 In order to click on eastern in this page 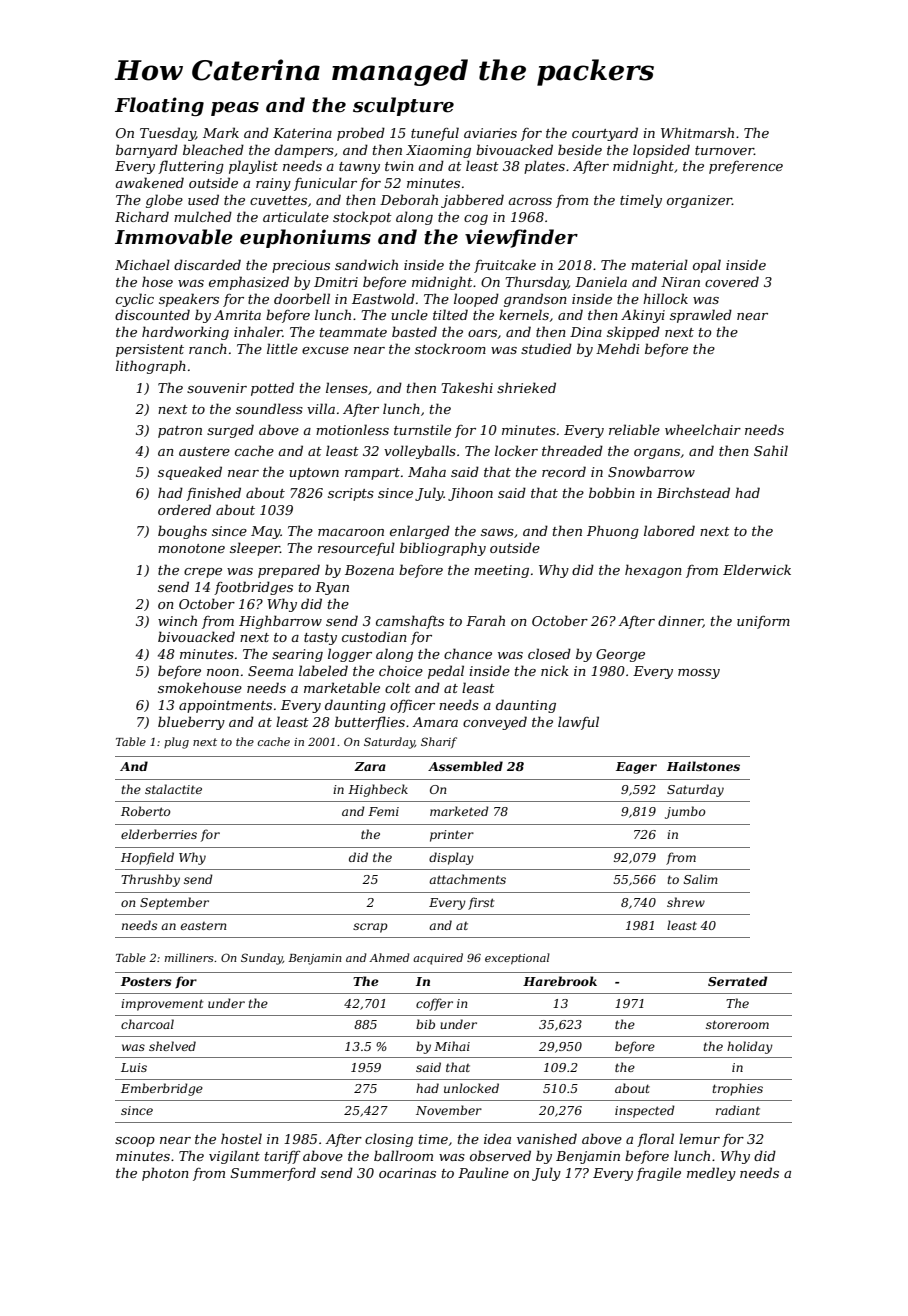, I will do `click(203, 926)`.
